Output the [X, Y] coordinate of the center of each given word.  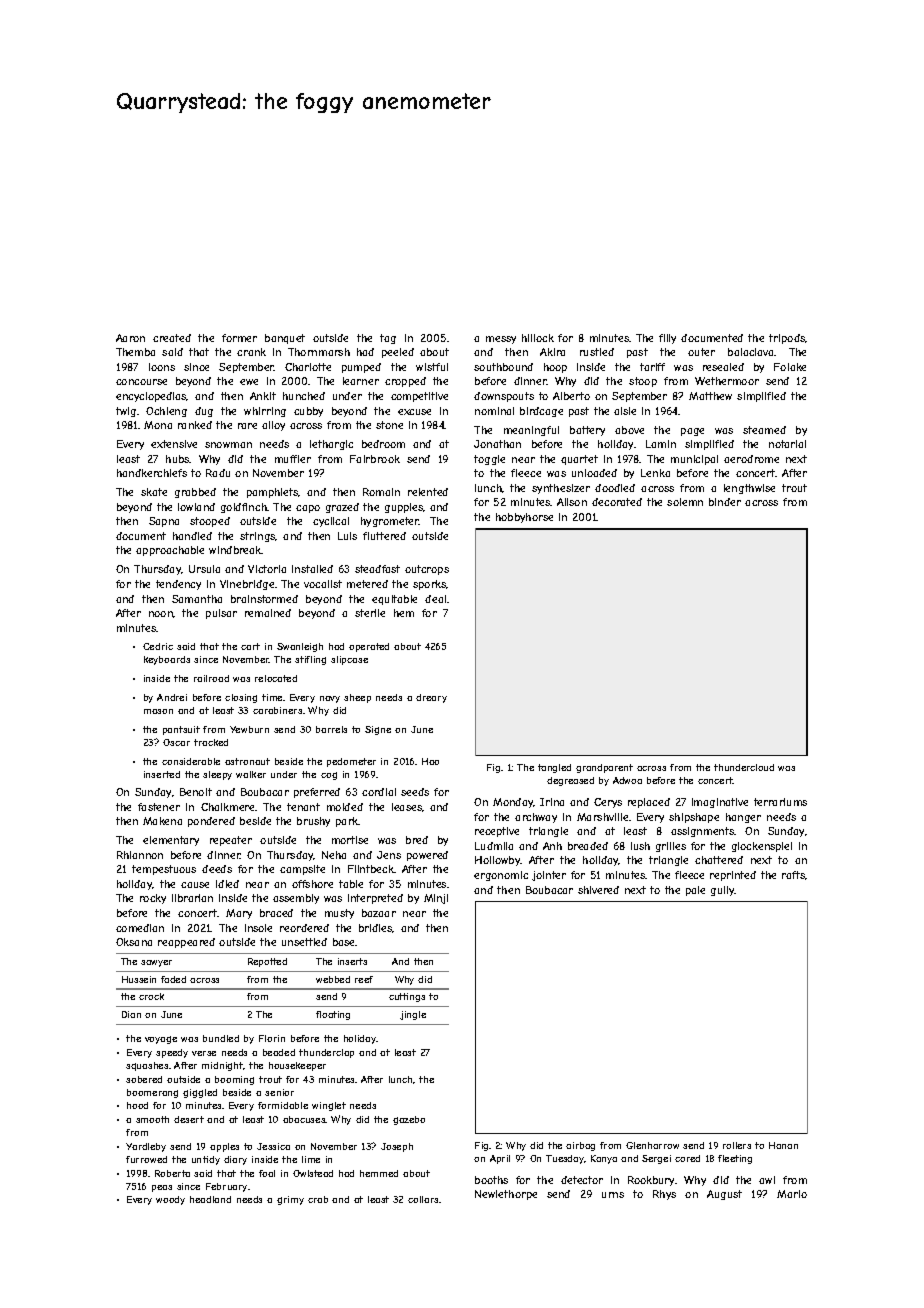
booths [491, 1180]
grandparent [604, 768]
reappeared [186, 943]
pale [695, 891]
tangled [554, 768]
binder [725, 502]
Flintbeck [371, 869]
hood [137, 1105]
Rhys [664, 1195]
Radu [218, 473]
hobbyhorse [524, 518]
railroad [211, 678]
